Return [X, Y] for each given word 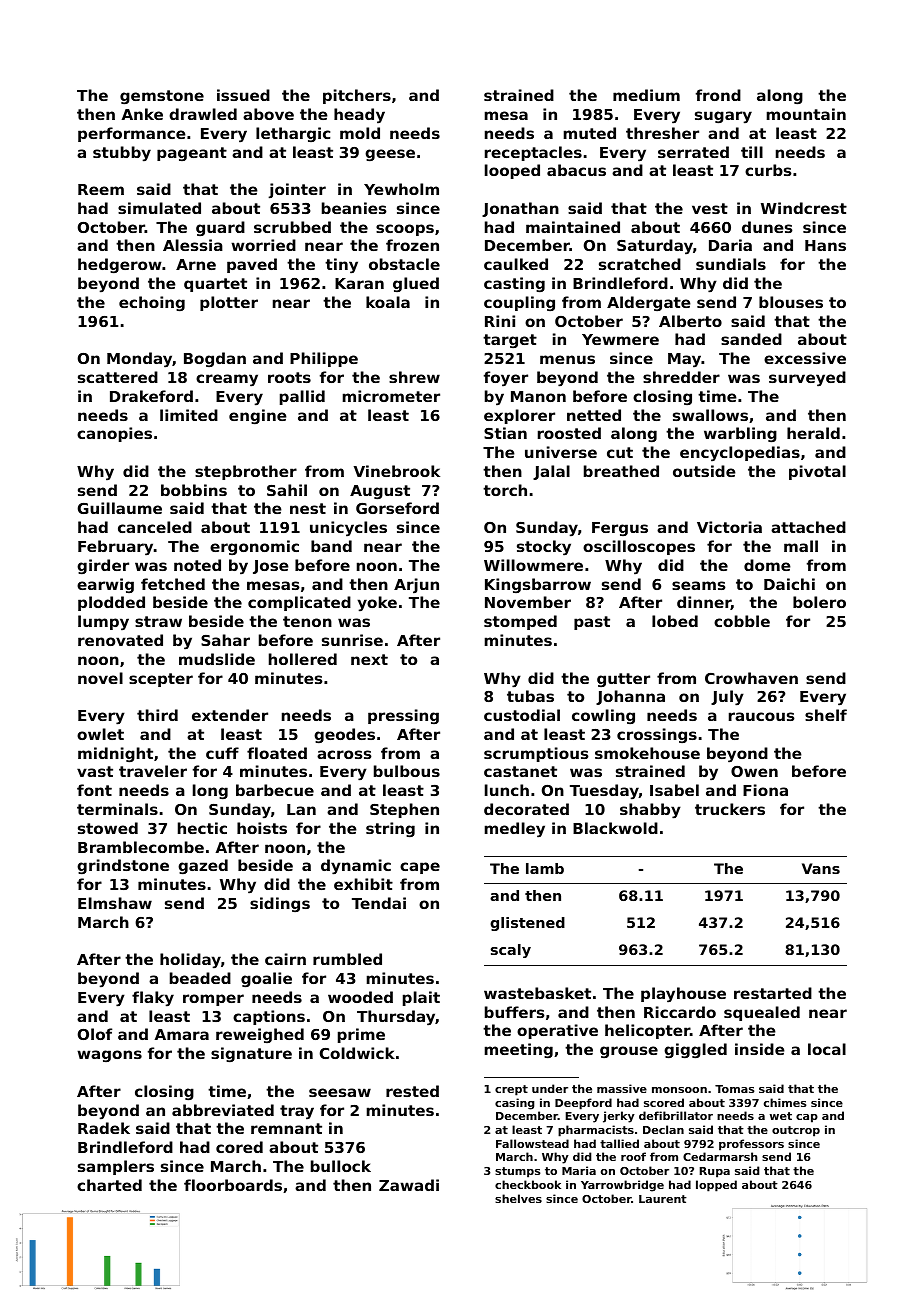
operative [557, 1031]
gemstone [162, 97]
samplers [116, 1167]
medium [646, 95]
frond [718, 95]
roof [633, 1156]
